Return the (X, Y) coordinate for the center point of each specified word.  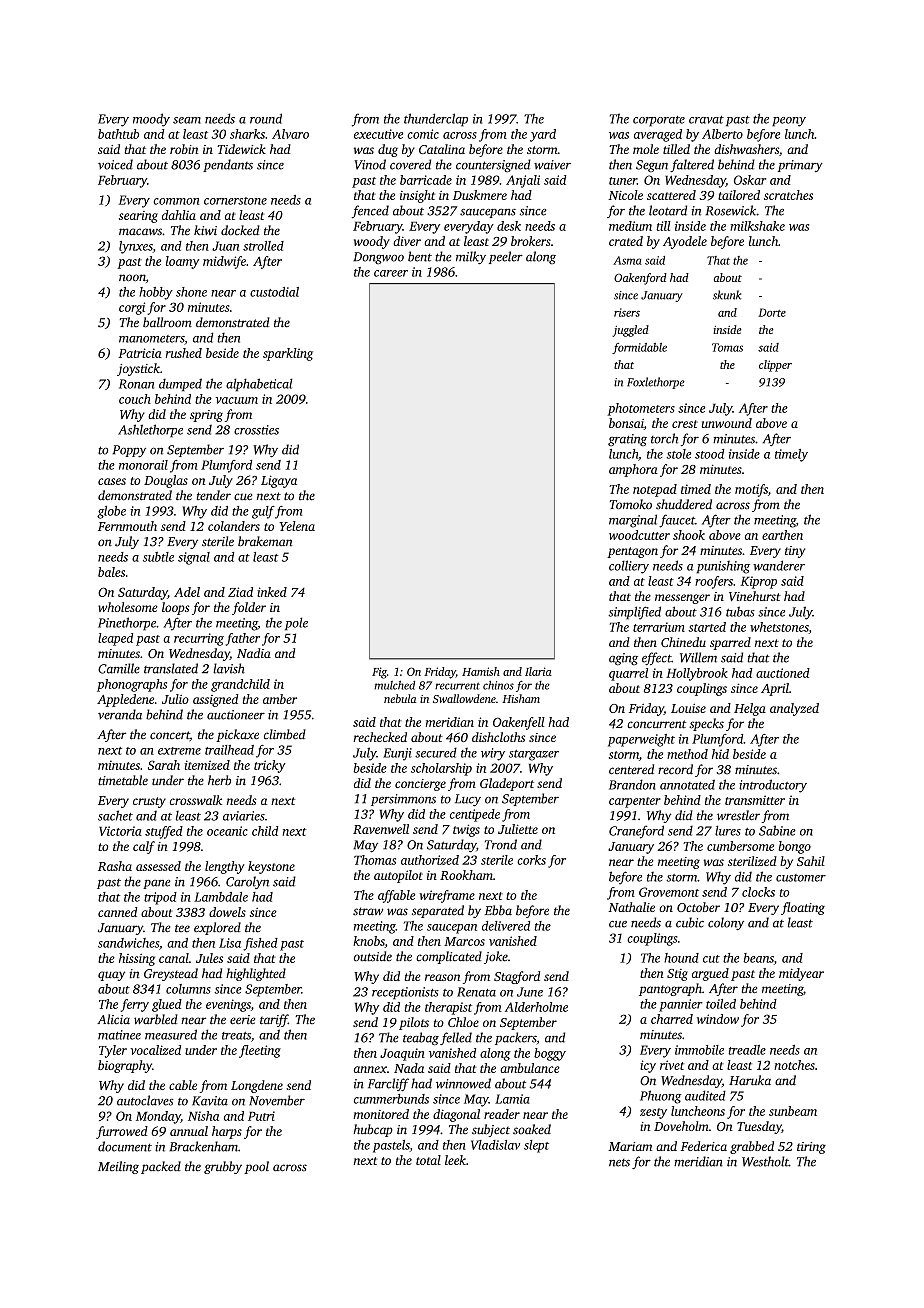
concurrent (656, 724)
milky (471, 257)
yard (543, 135)
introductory (773, 786)
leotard (668, 210)
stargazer (534, 755)
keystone (271, 867)
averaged (658, 135)
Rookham (466, 875)
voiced (115, 164)
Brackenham (203, 1146)
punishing (723, 567)
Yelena (297, 526)
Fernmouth (127, 526)
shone (191, 292)
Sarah (164, 765)
